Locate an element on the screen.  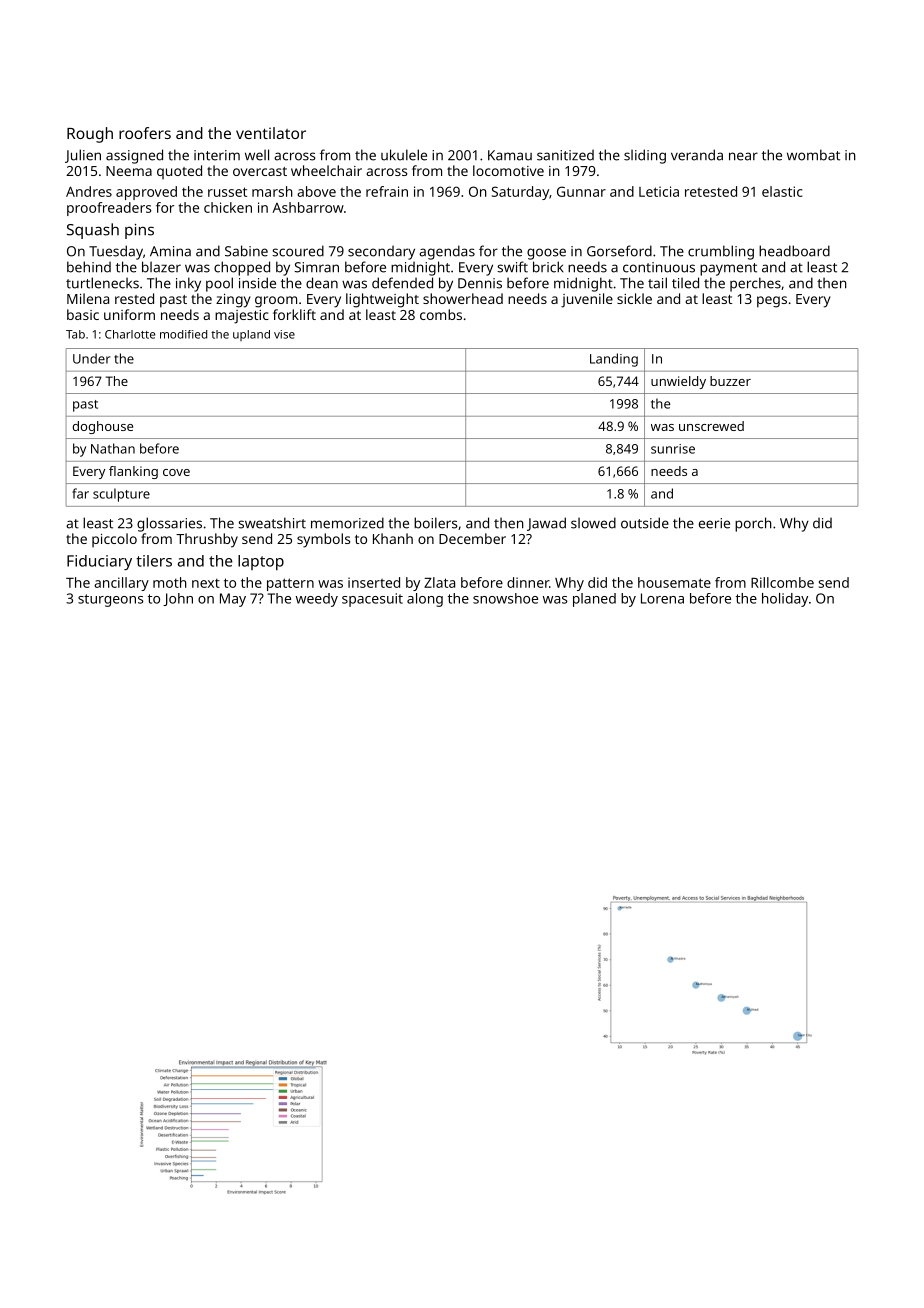
wombat is located at coordinates (813, 155).
